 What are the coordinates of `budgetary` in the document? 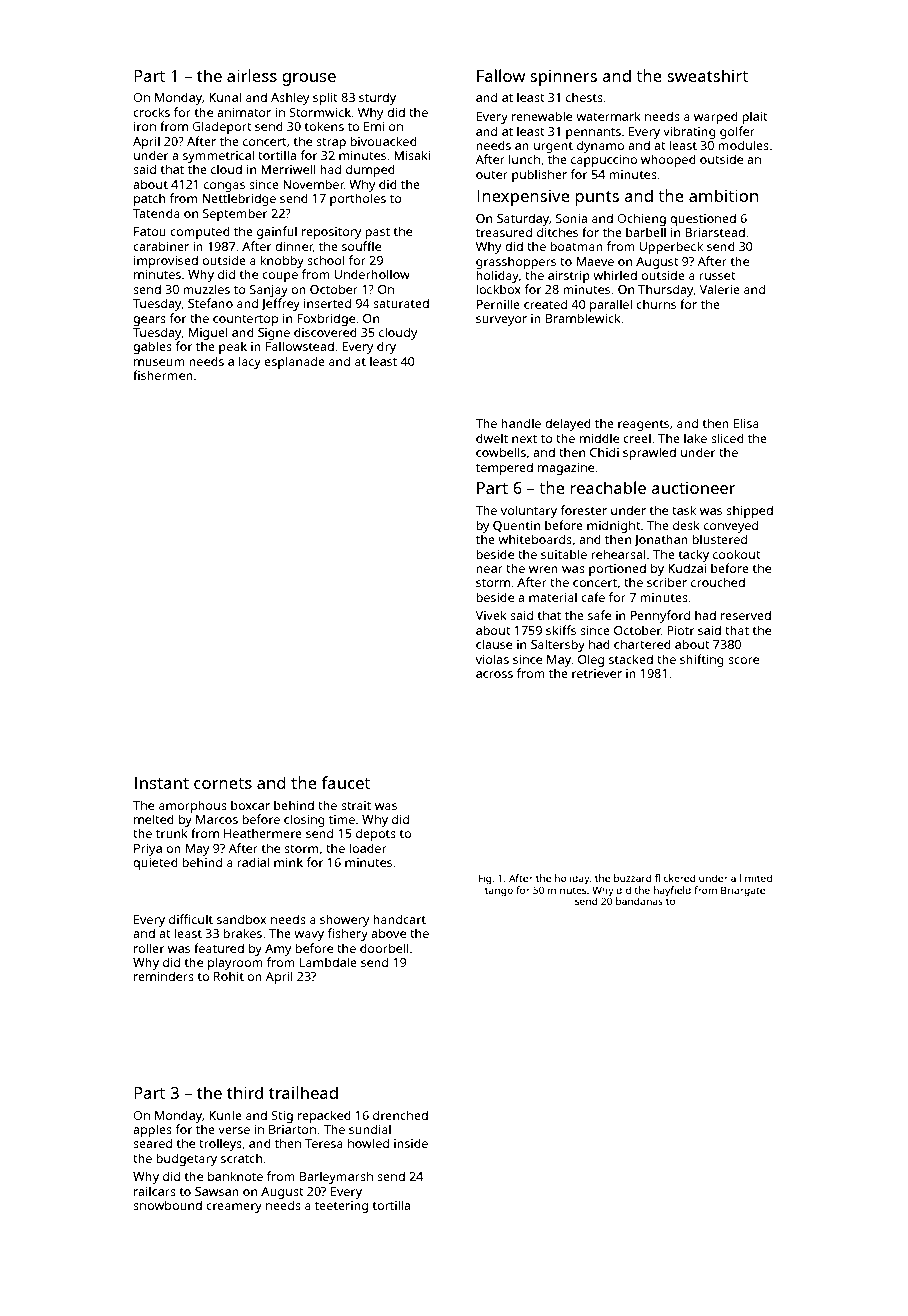 It's located at (186, 1159).
